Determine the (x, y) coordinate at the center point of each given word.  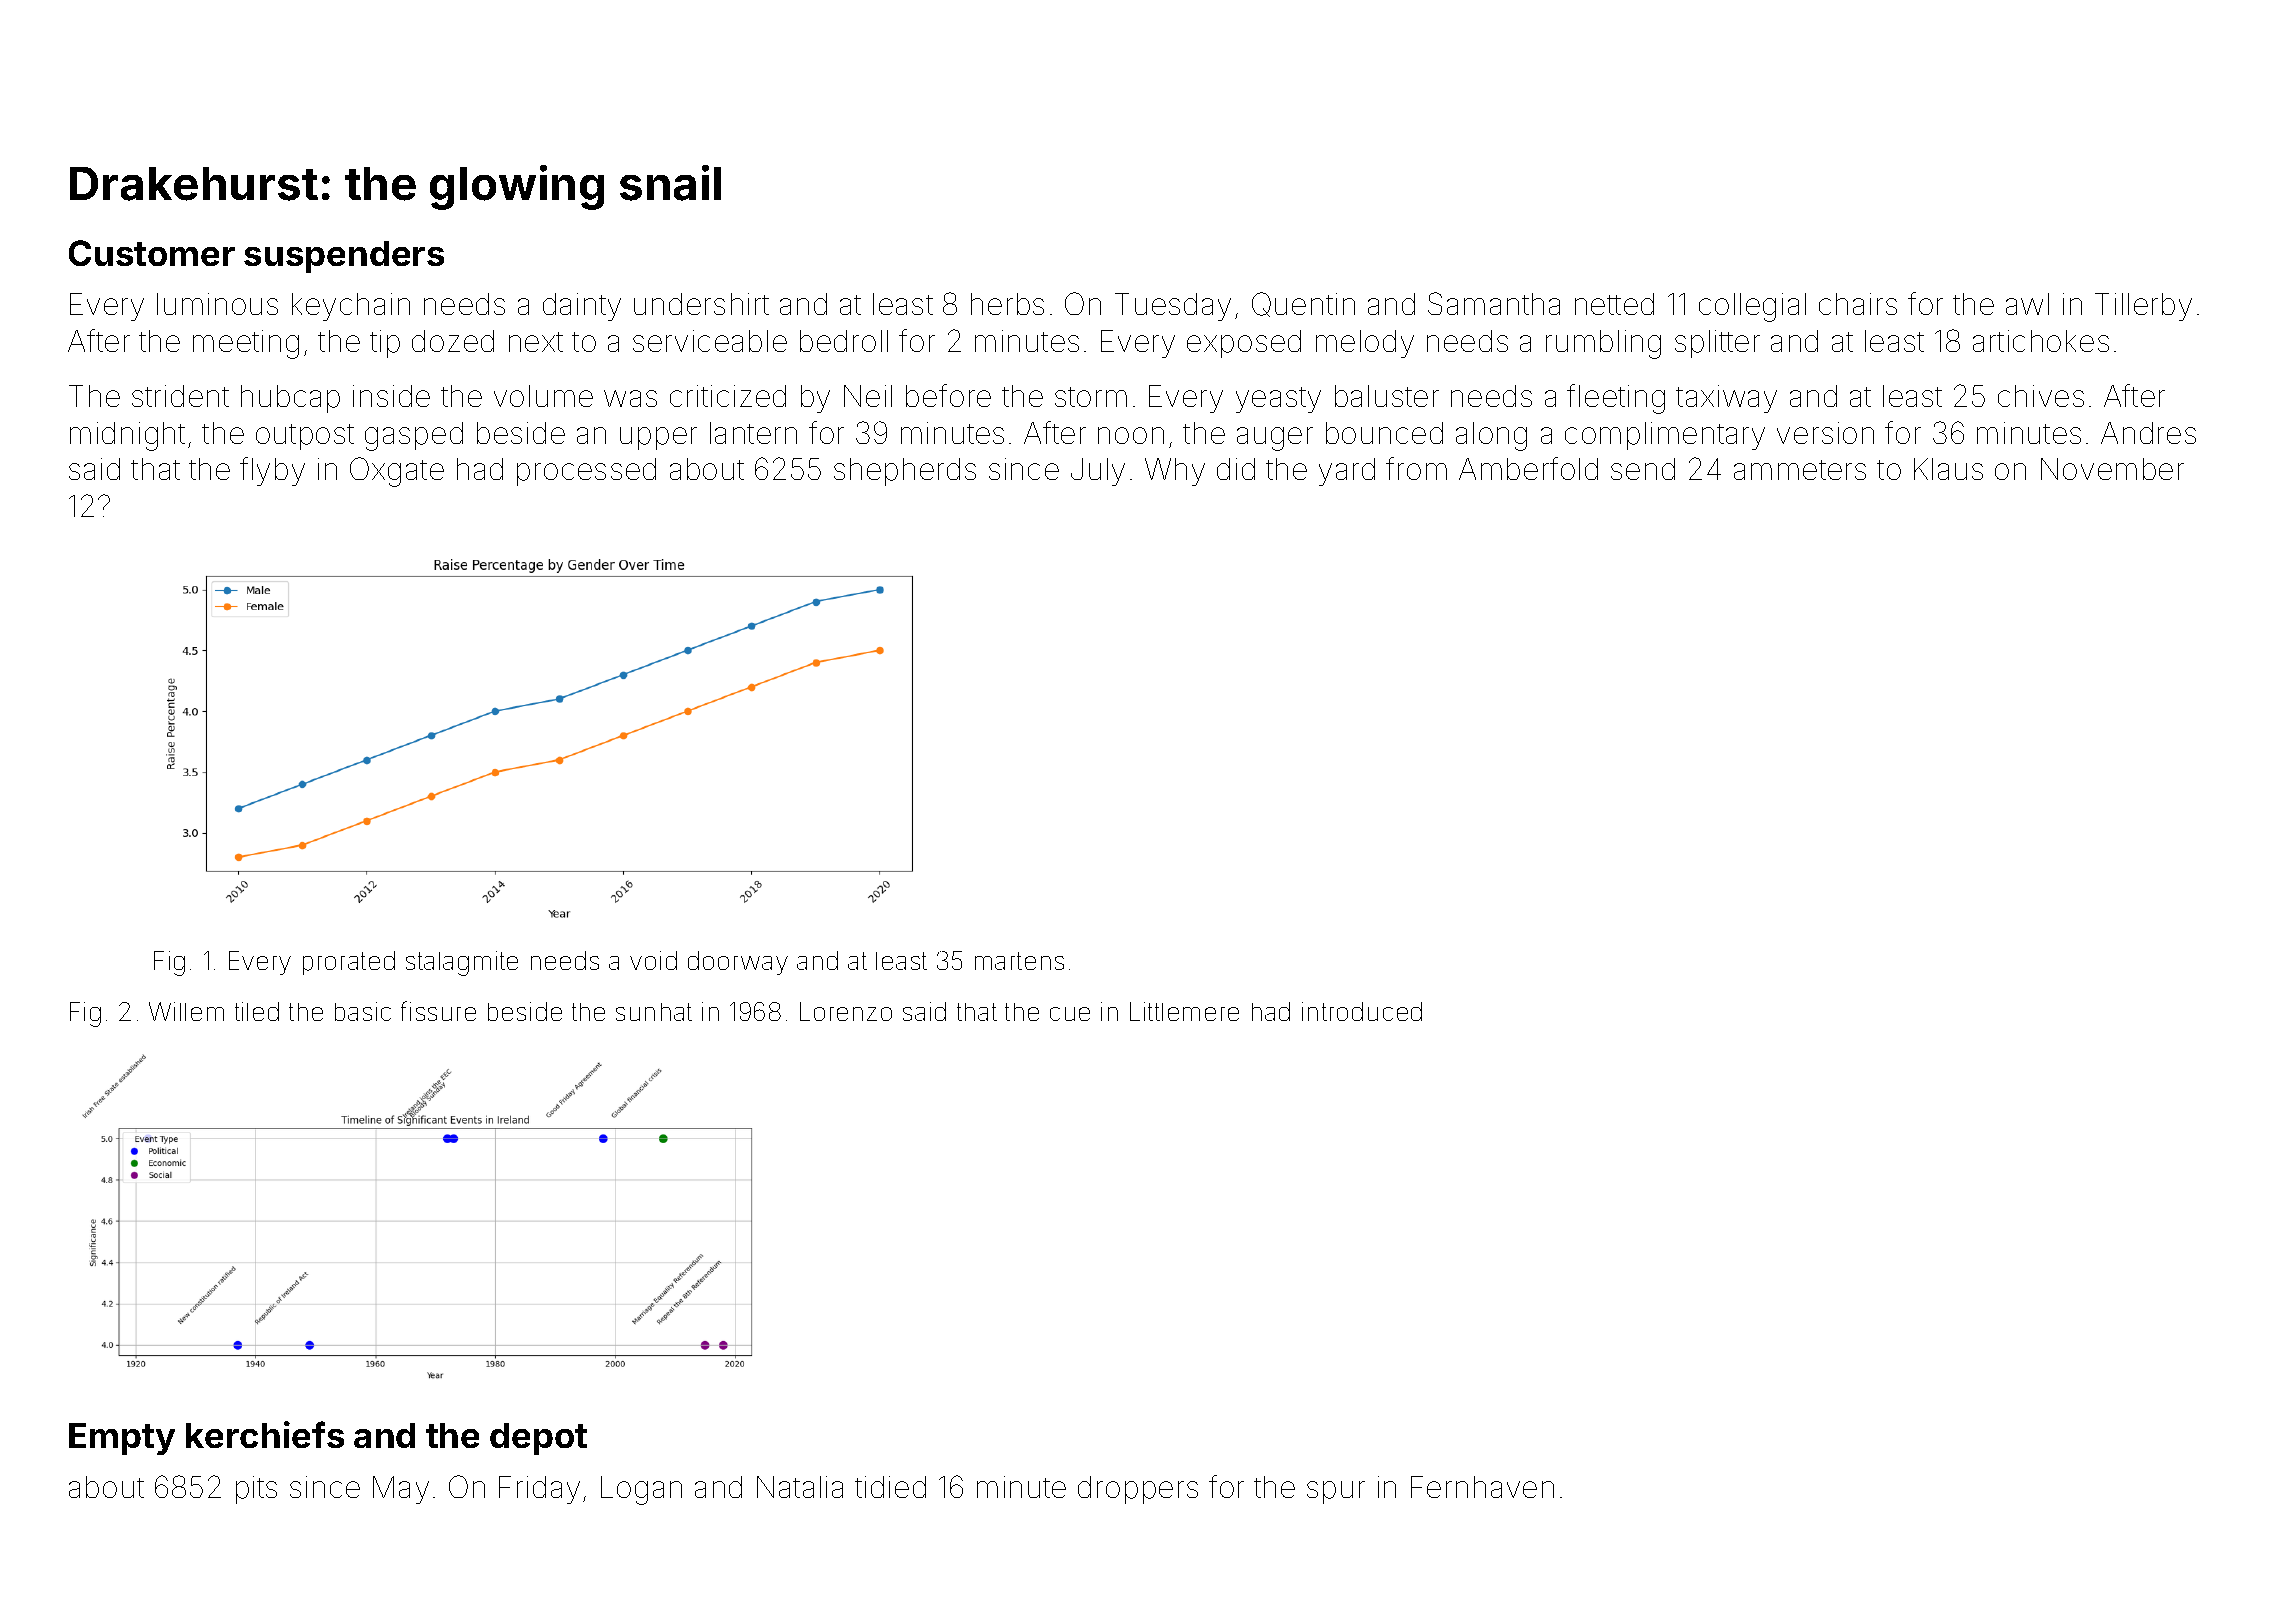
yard (1347, 472)
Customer (152, 253)
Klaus (1948, 469)
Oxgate (397, 472)
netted (1614, 304)
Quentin (1303, 304)
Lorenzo (846, 1011)
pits (256, 1490)
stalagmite (462, 963)
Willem (186, 1011)
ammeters (1800, 470)
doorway (738, 963)
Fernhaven (1482, 1487)
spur (1336, 1492)
